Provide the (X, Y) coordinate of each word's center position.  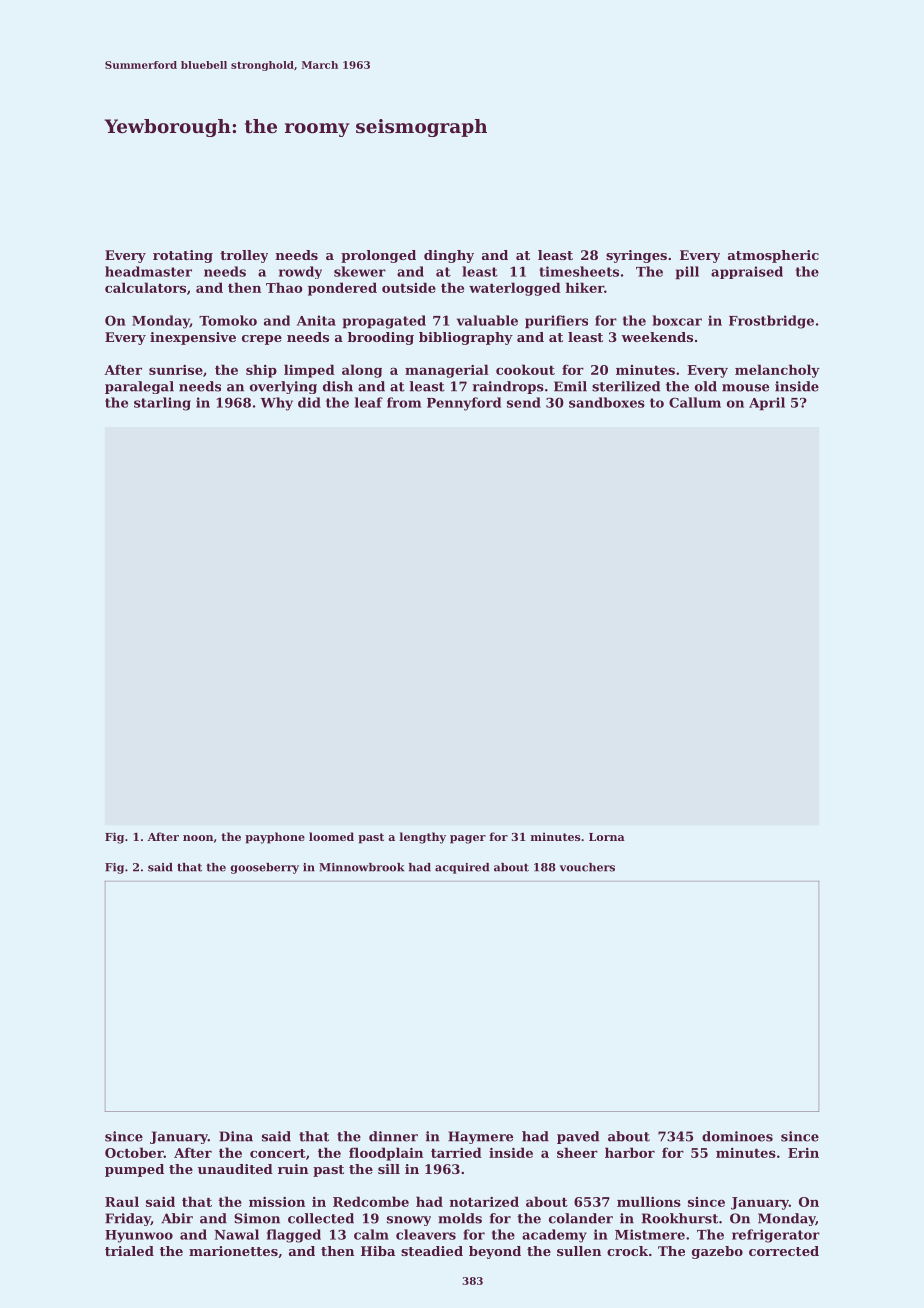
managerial (447, 371)
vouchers (587, 867)
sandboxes (607, 402)
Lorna (607, 837)
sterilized (626, 386)
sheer (577, 1152)
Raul (122, 1201)
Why (277, 404)
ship (261, 371)
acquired (462, 868)
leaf (369, 402)
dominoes (737, 1136)
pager (468, 839)
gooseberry (264, 868)
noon (198, 838)
